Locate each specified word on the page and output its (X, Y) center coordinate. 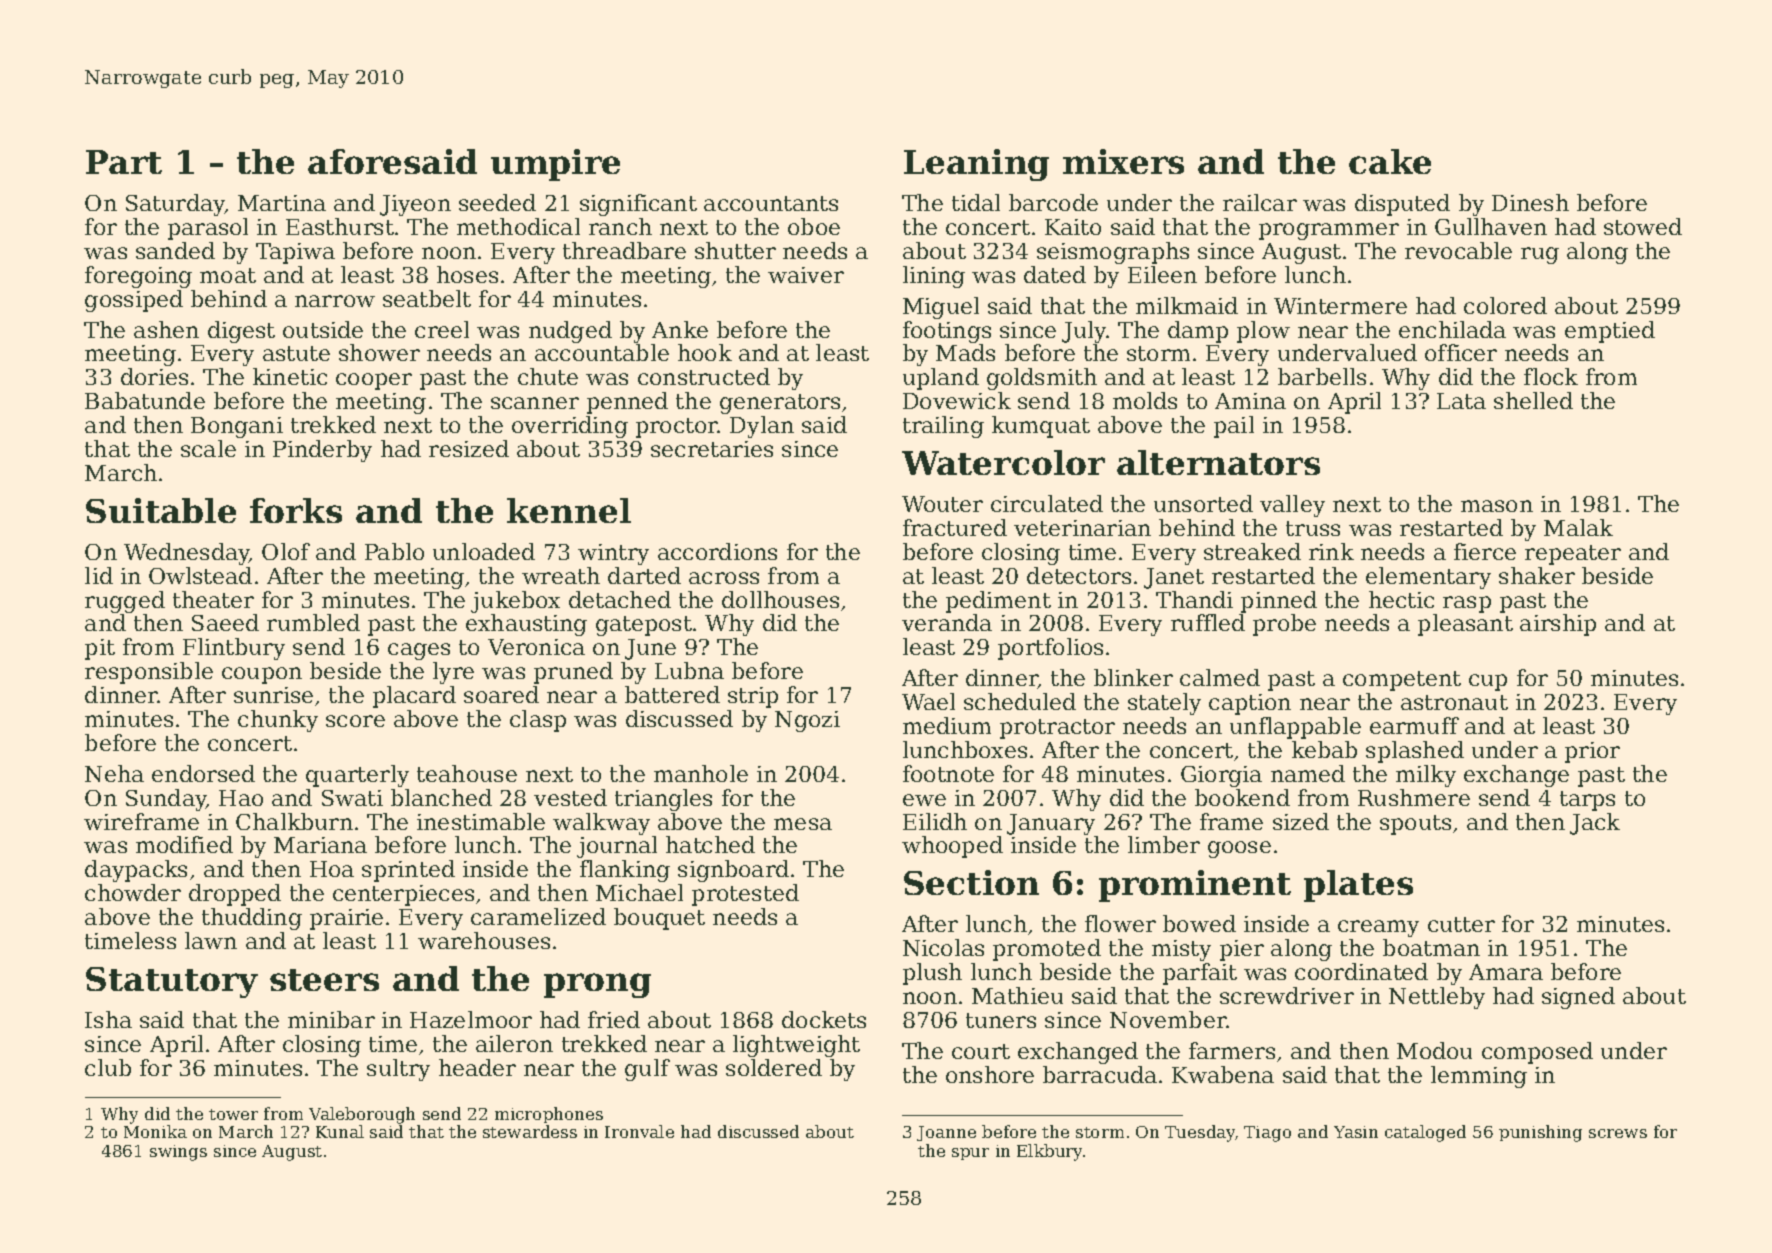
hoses (467, 274)
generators (780, 404)
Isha (108, 1019)
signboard (733, 871)
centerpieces (403, 895)
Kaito (1073, 227)
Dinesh (1530, 202)
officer (1461, 352)
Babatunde (145, 400)
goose (1239, 849)
